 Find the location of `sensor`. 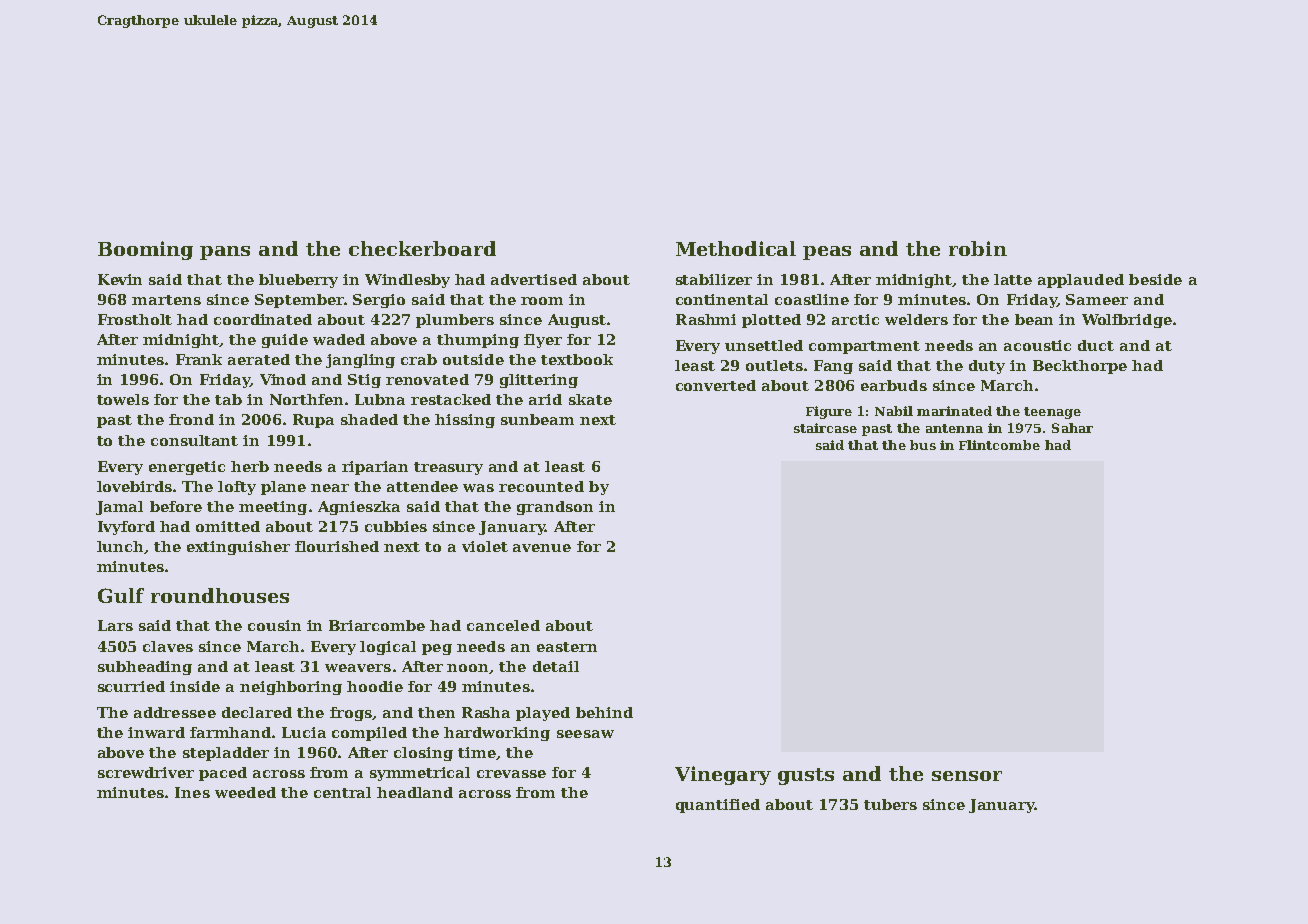

sensor is located at coordinates (967, 776).
